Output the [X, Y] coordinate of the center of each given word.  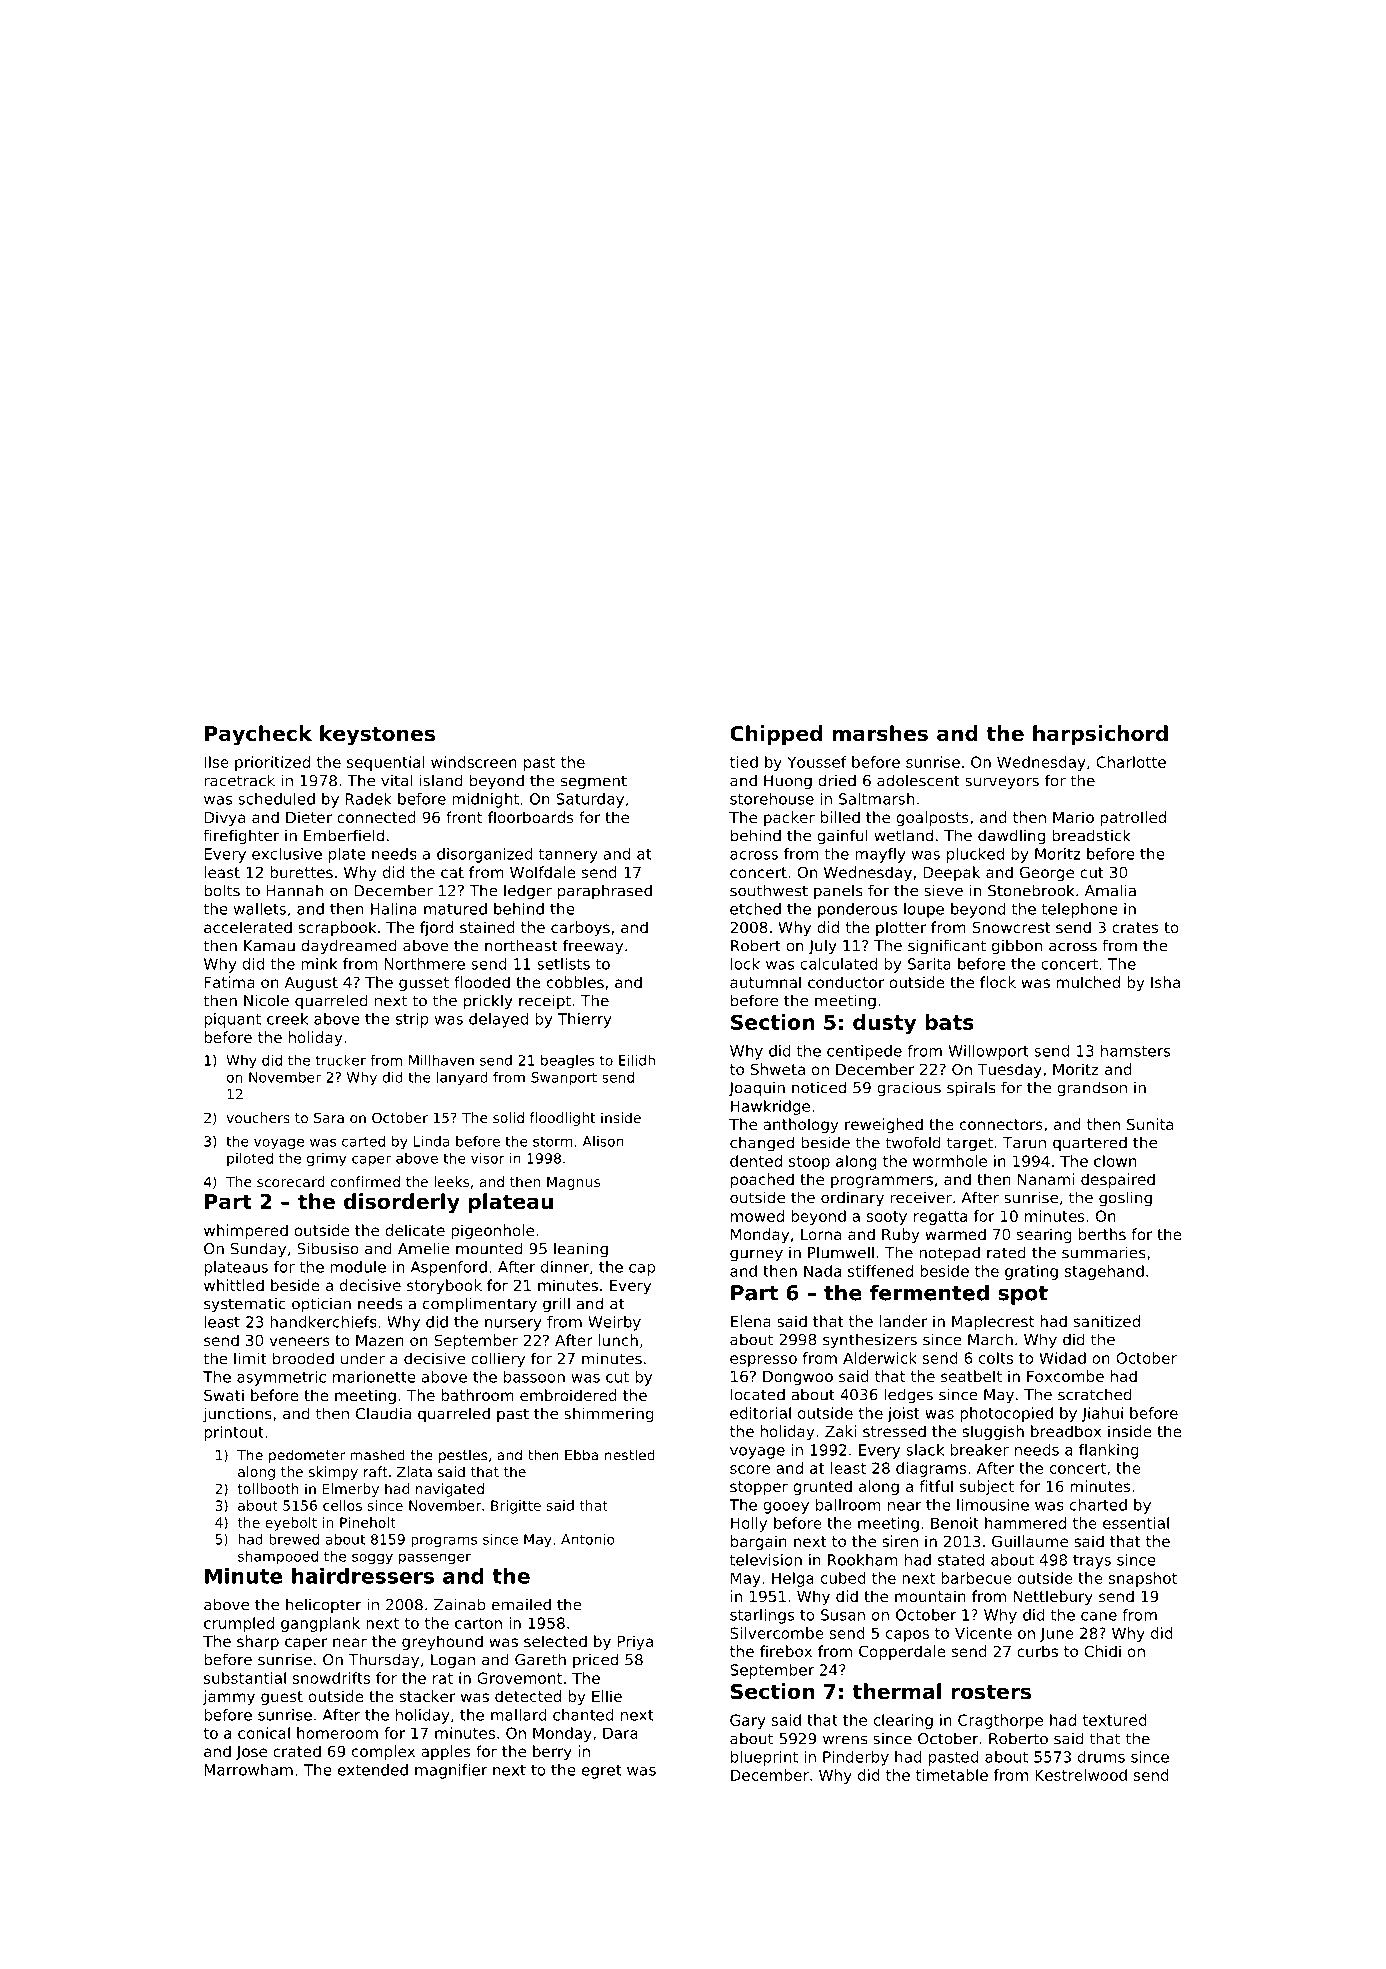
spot [1023, 1295]
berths [1102, 1234]
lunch [618, 1340]
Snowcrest [1011, 927]
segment [594, 782]
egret [602, 1772]
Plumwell [841, 1252]
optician [321, 1305]
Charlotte [1131, 762]
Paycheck [258, 735]
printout [234, 1433]
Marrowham [248, 1770]
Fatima [229, 982]
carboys [580, 928]
